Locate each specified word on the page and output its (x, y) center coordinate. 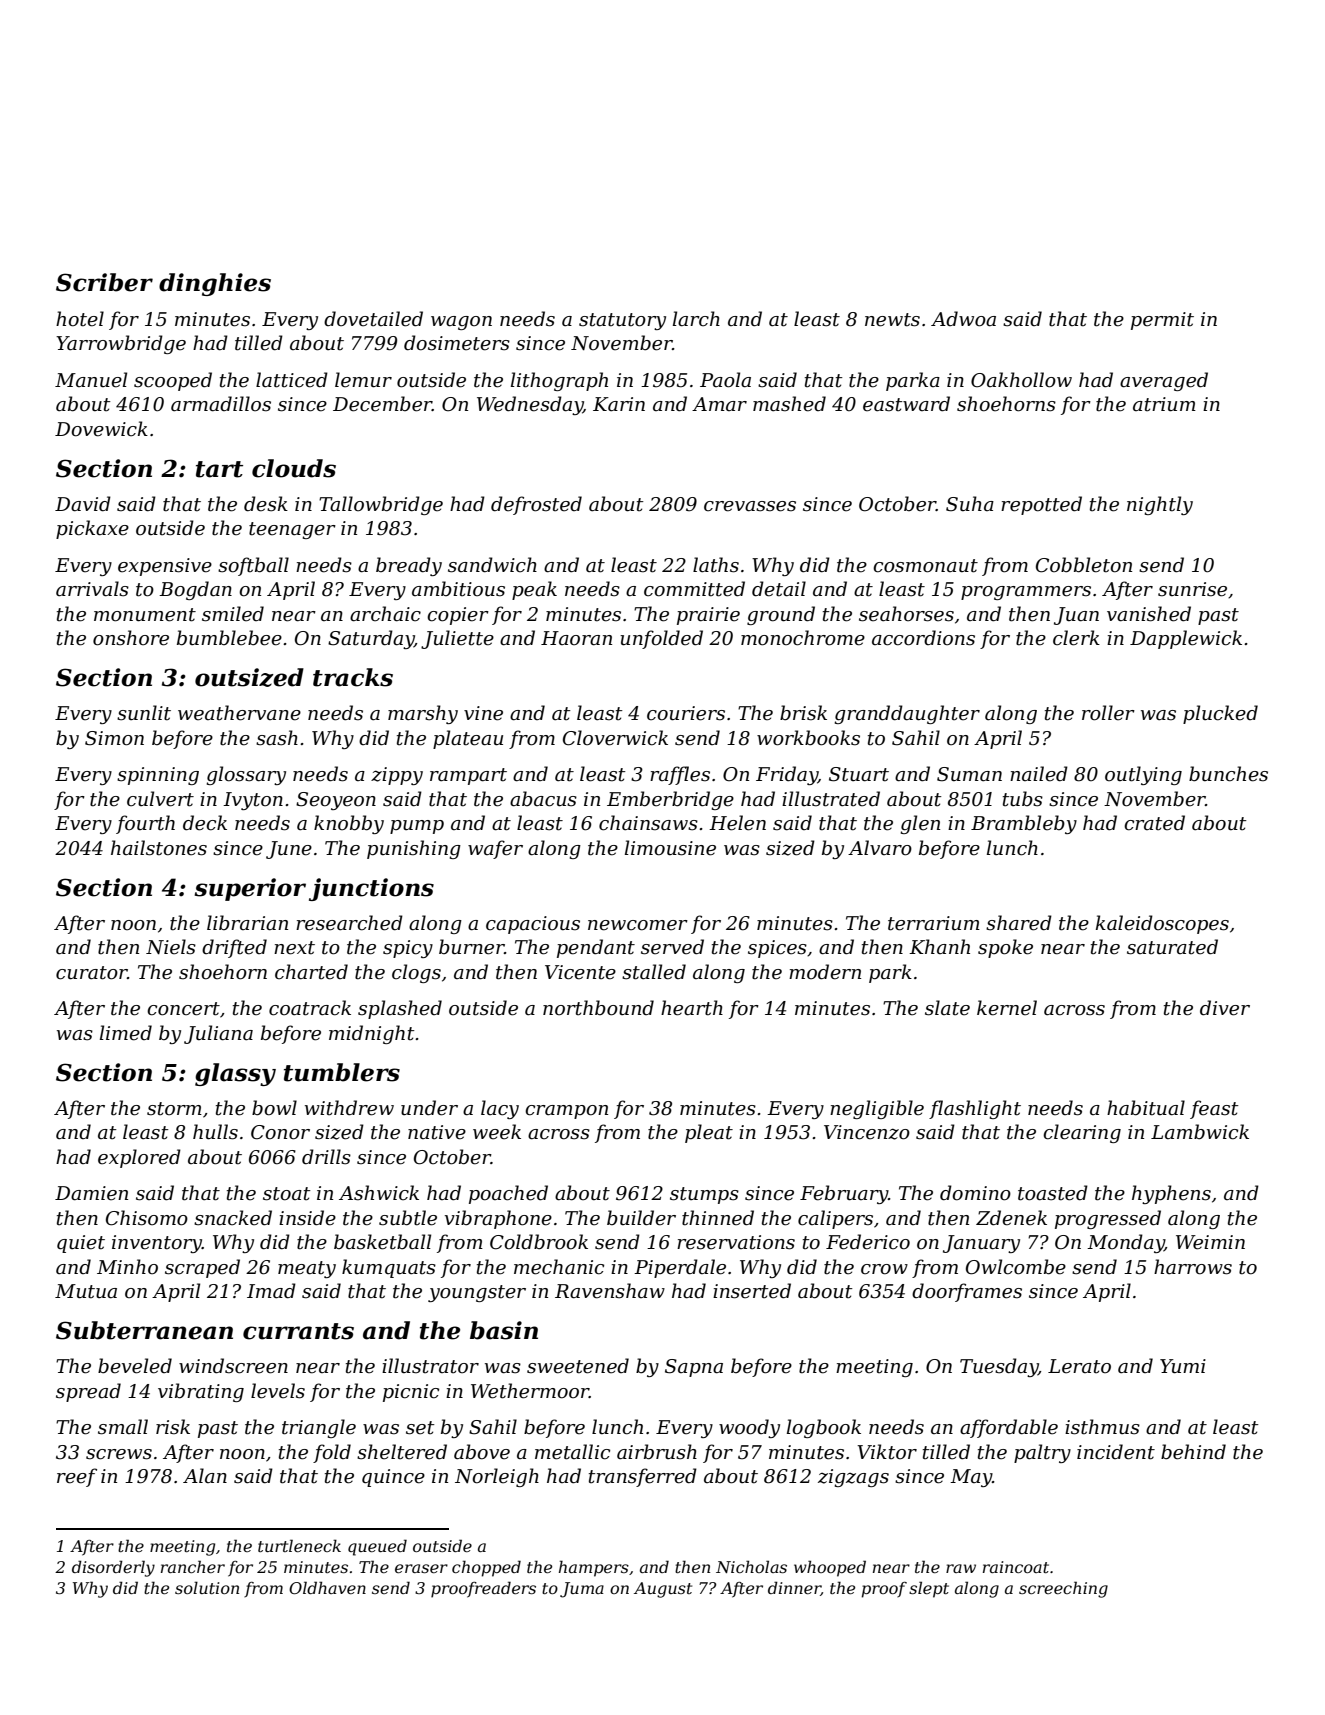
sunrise (1192, 589)
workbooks (808, 738)
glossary (246, 775)
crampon (566, 1112)
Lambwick (1200, 1132)
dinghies (215, 284)
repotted (1041, 505)
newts (892, 320)
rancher (193, 1566)
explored (139, 1158)
